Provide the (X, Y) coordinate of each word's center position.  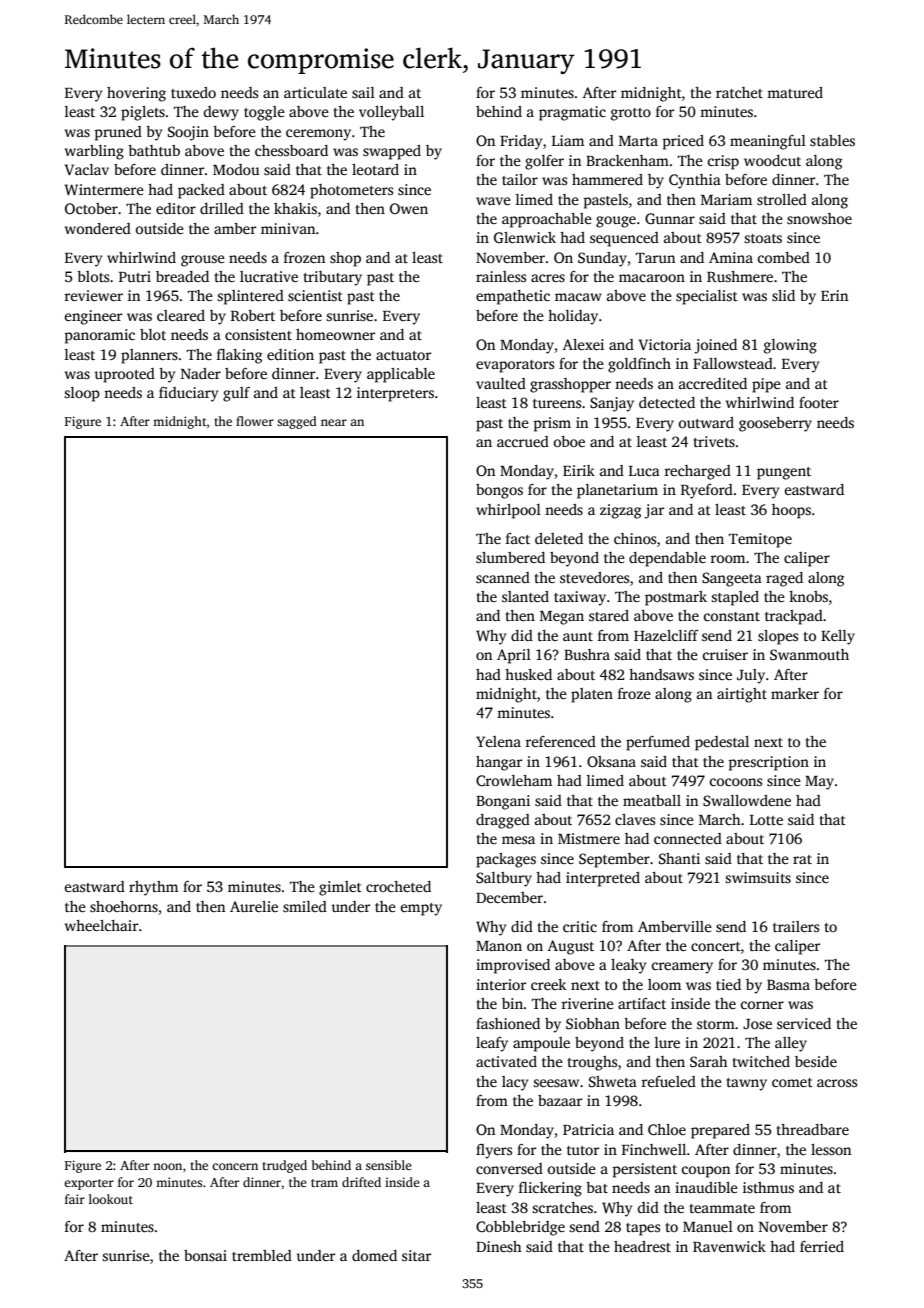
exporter (89, 1184)
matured (795, 92)
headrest (642, 1246)
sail (363, 92)
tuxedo (193, 92)
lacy (515, 1083)
